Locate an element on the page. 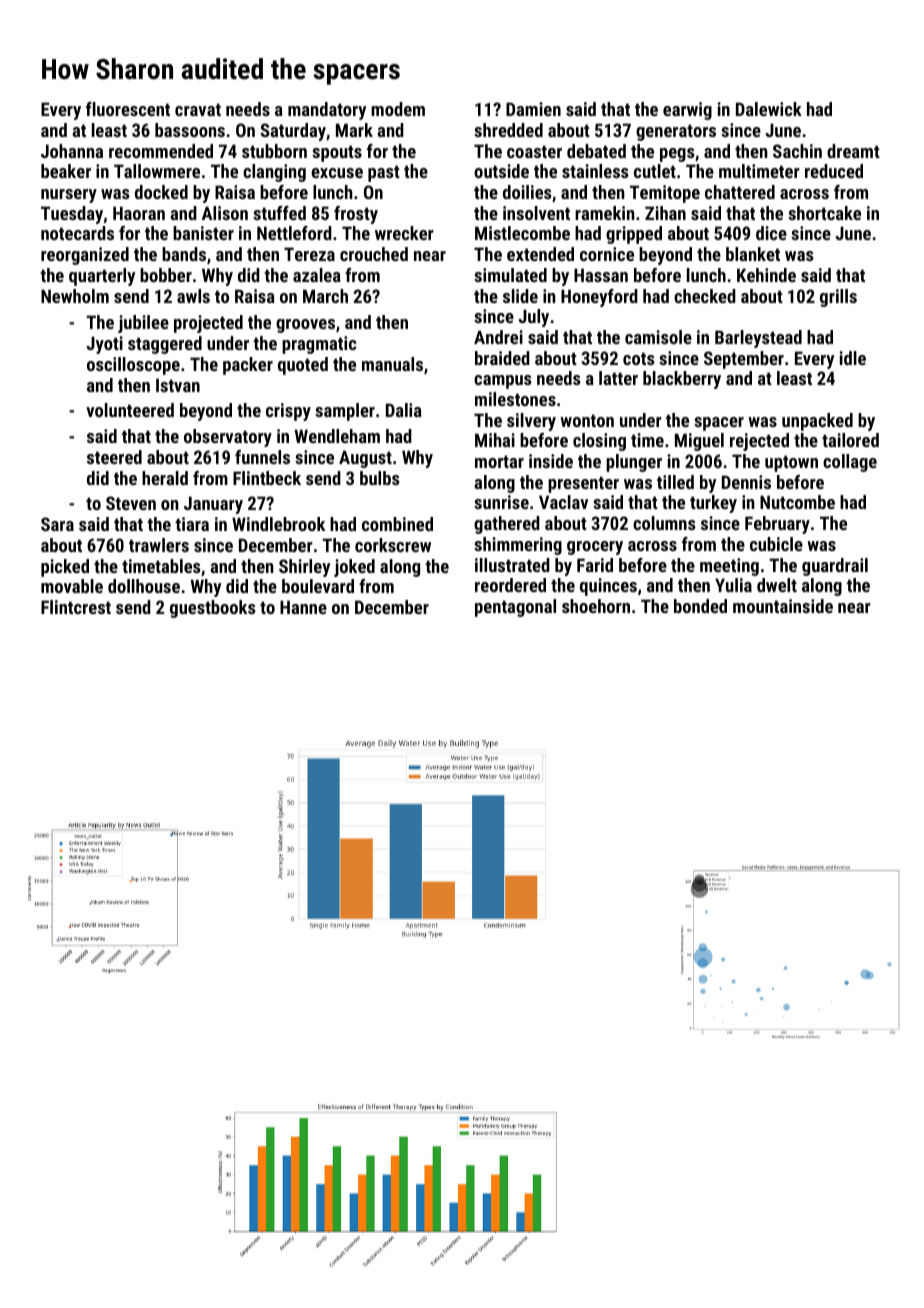  grills is located at coordinates (838, 298).
